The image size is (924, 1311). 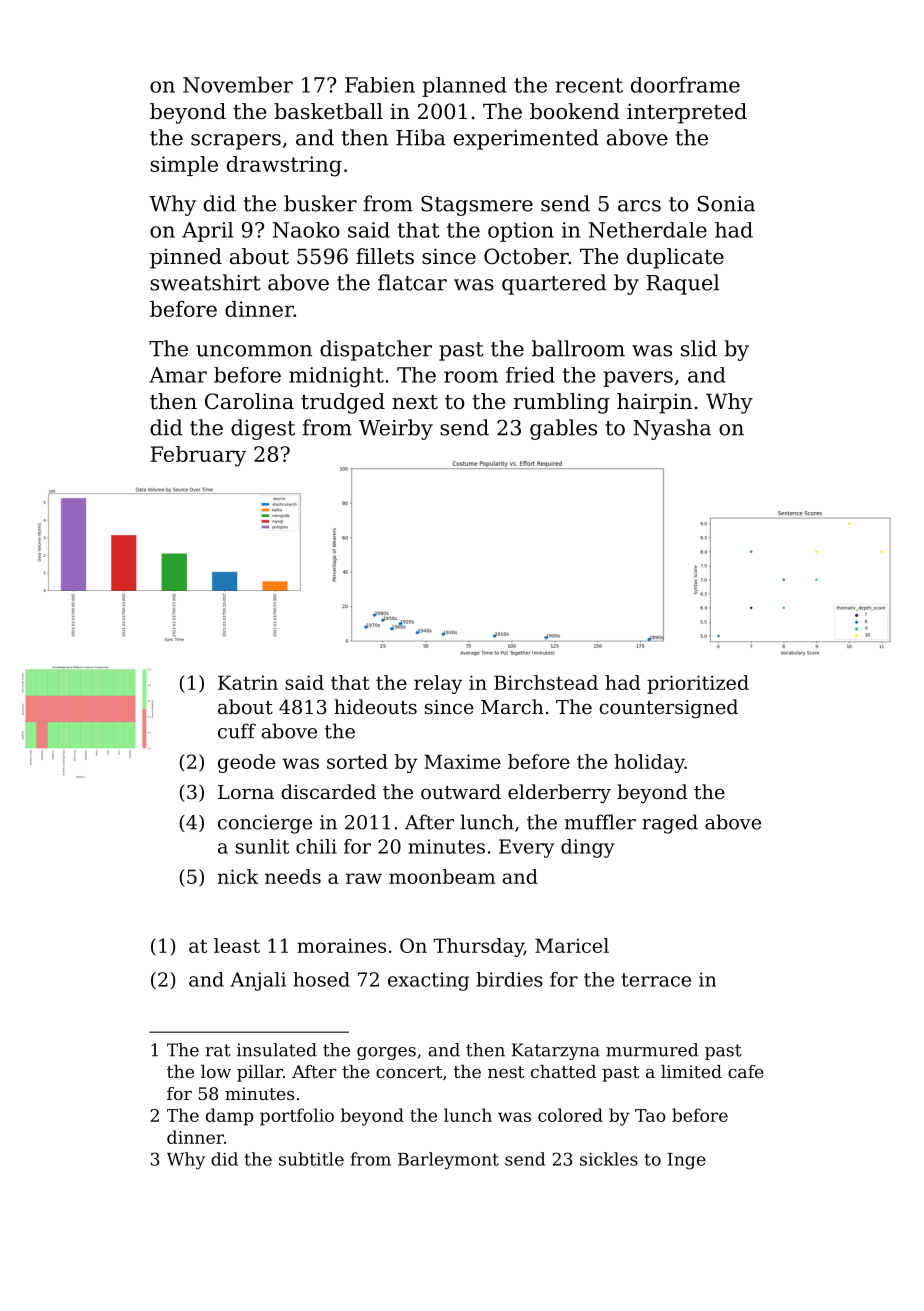 What do you see at coordinates (526, 139) in the screenshot?
I see `experimented` at bounding box center [526, 139].
